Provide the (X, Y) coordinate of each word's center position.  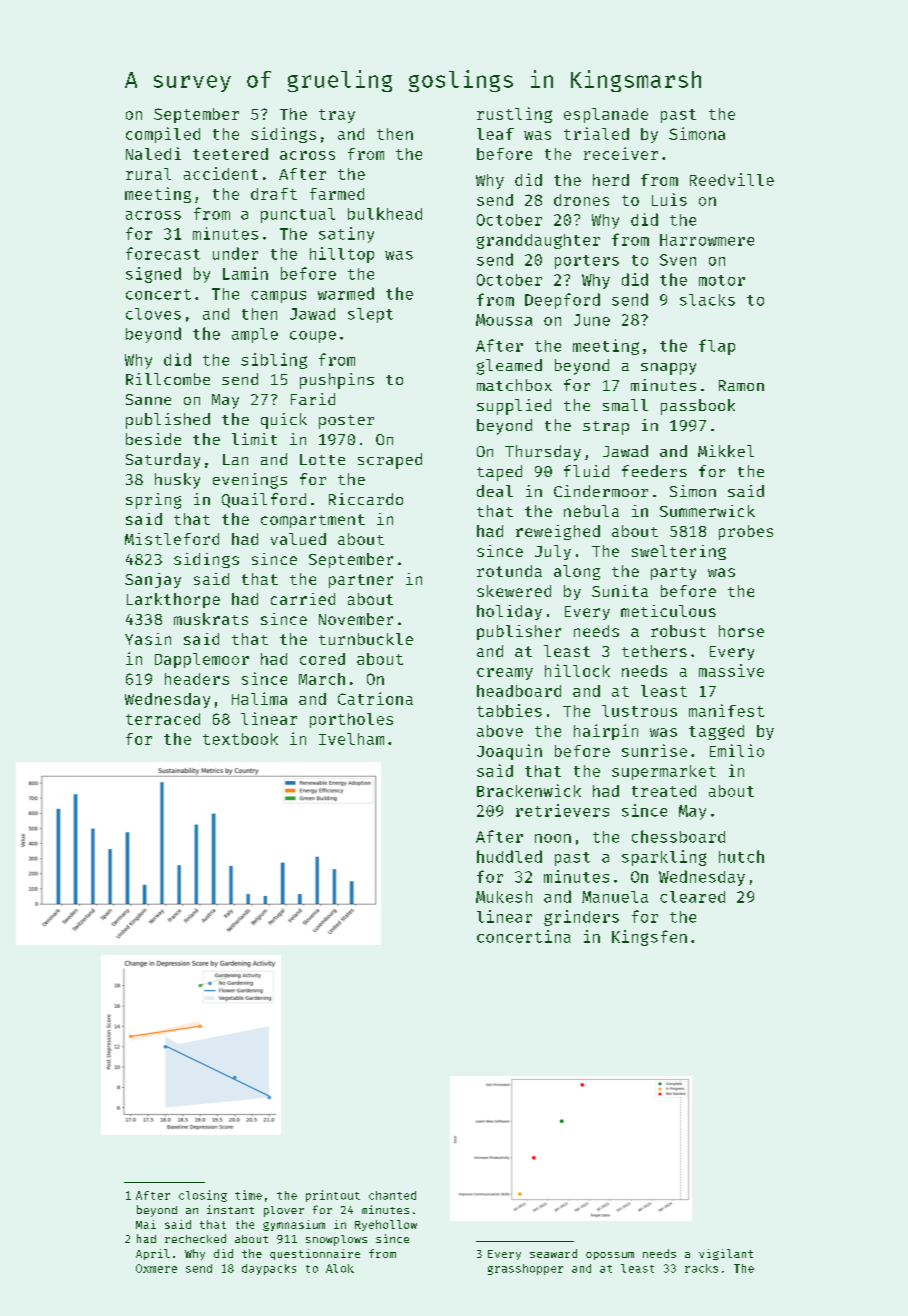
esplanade (606, 115)
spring (153, 501)
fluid (586, 471)
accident (221, 173)
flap (717, 347)
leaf (495, 134)
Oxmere (156, 1268)
